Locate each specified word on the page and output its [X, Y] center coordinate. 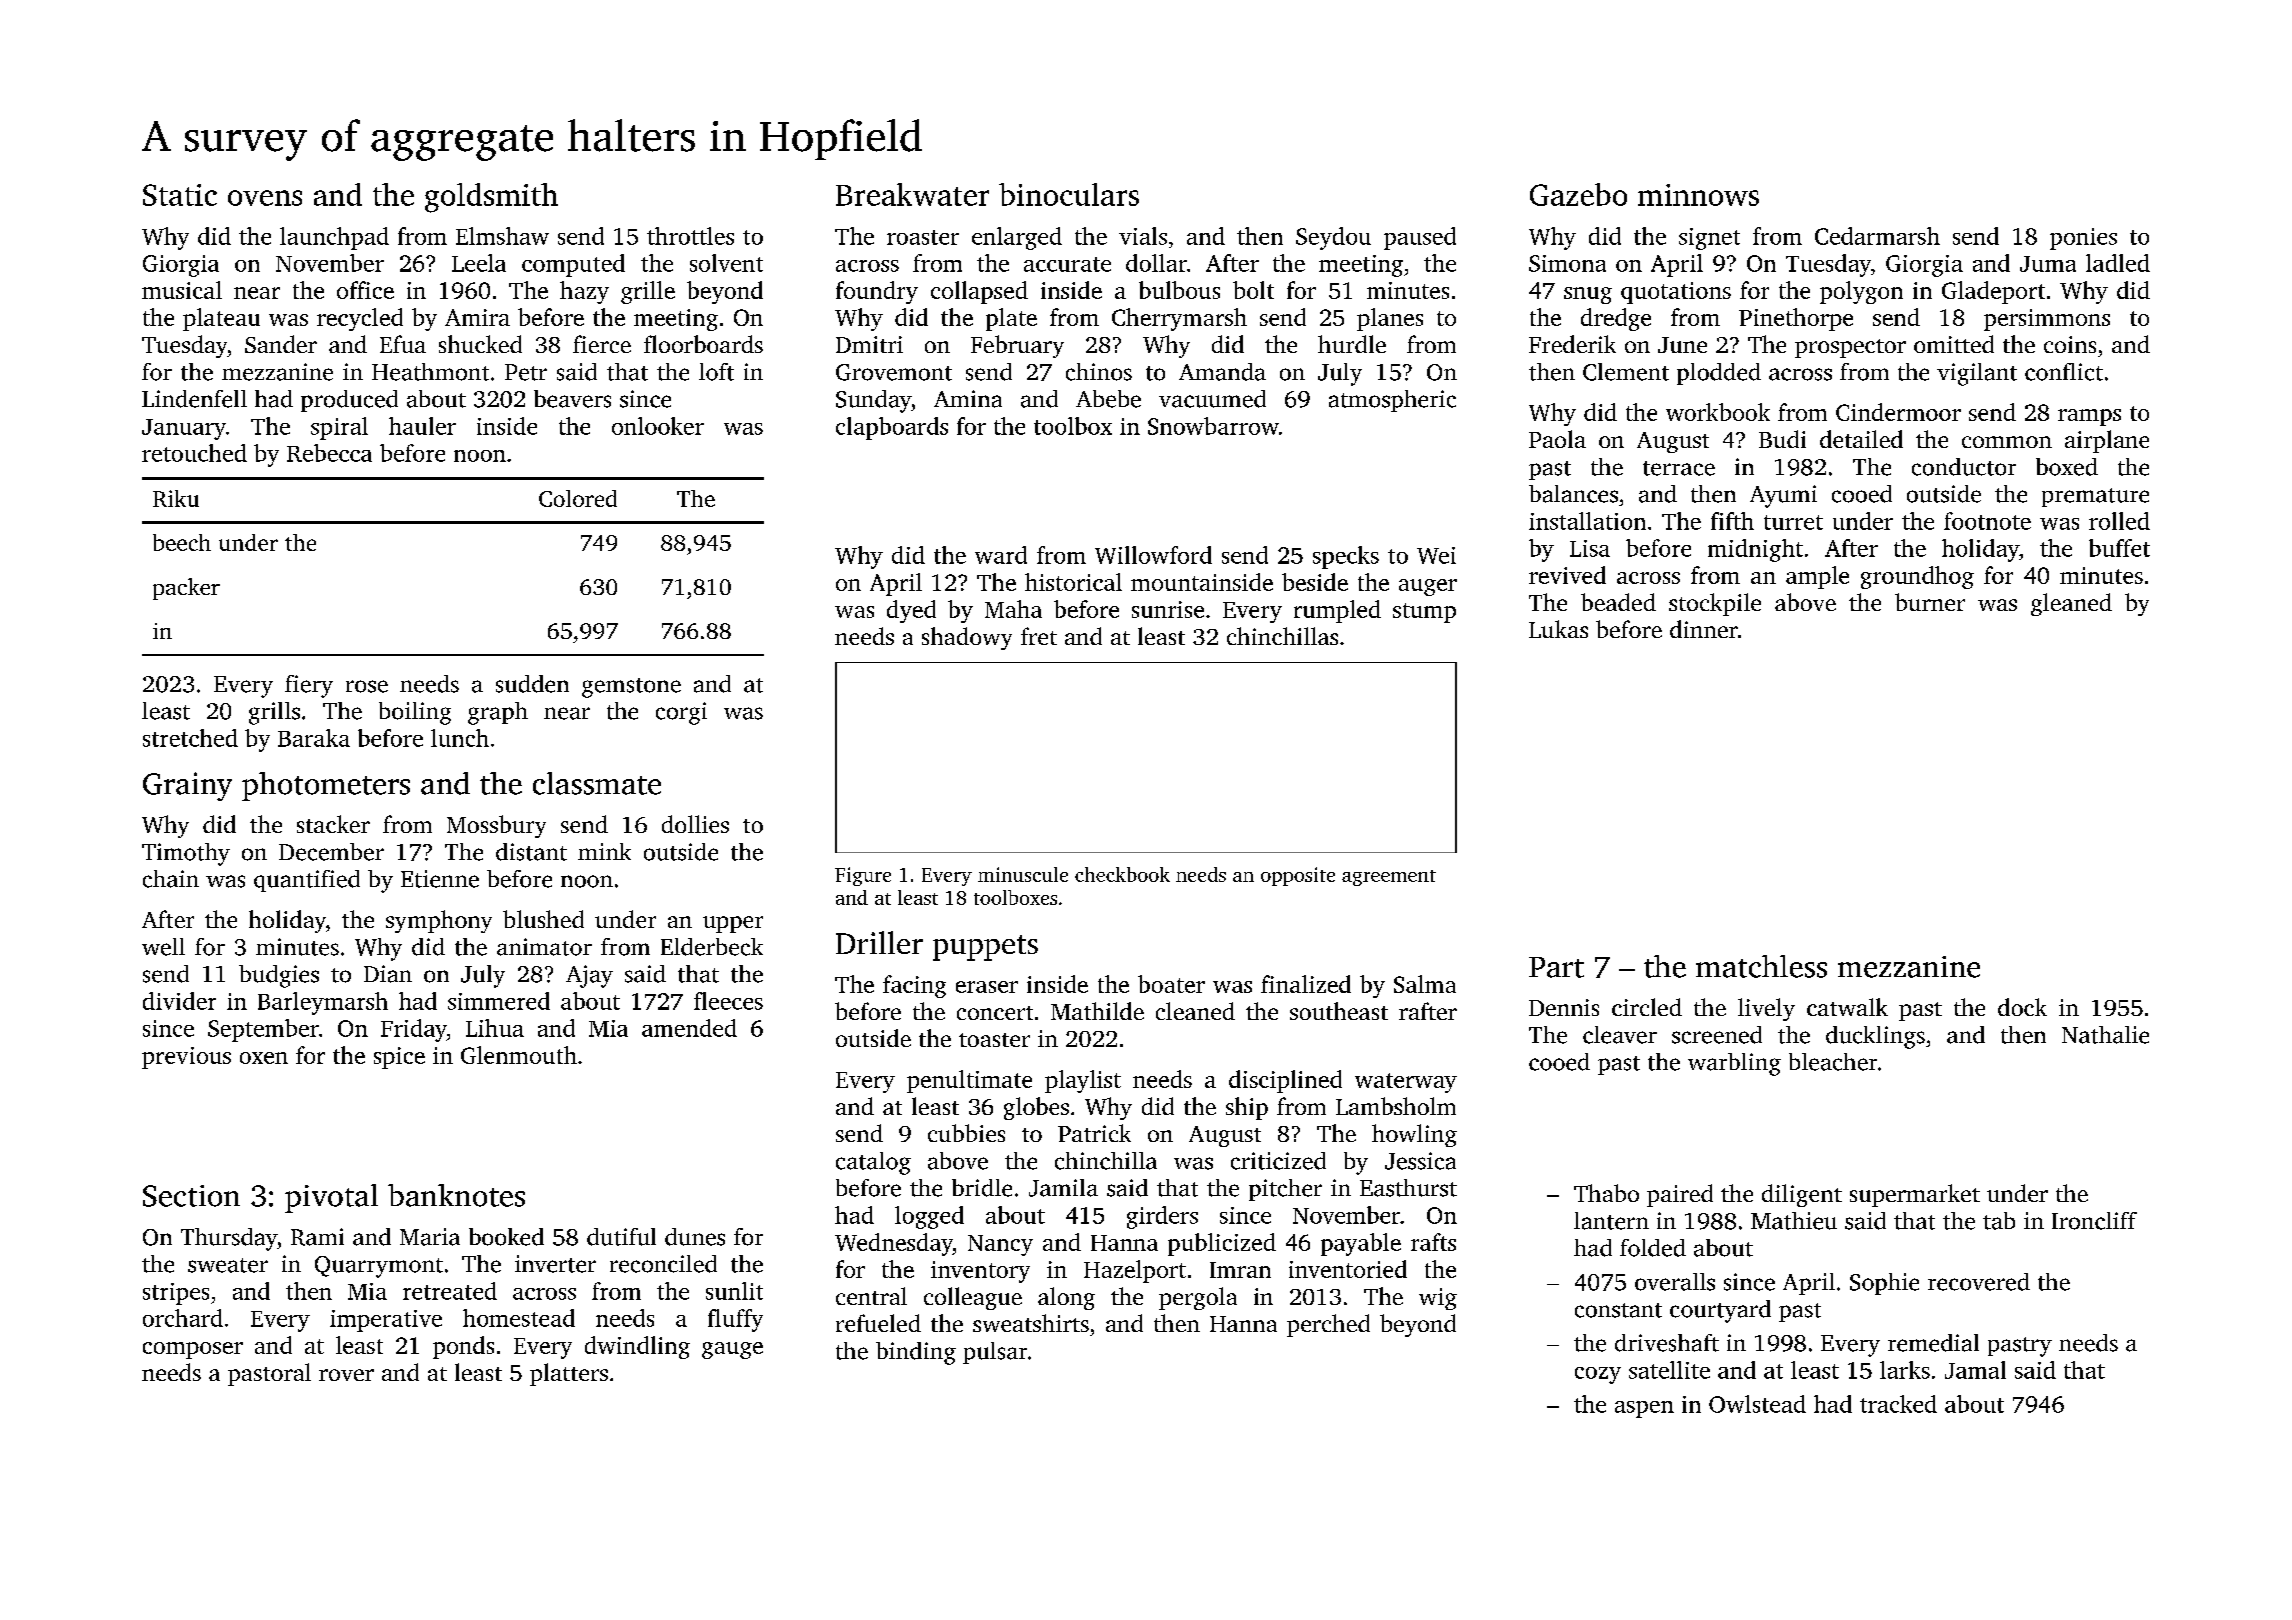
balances [1573, 494]
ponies [2083, 239]
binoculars [1069, 194]
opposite [1298, 876]
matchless [1761, 966]
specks [1346, 557]
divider [179, 1001]
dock [2022, 1007]
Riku [176, 498]
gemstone [631, 688]
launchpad [334, 238]
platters [569, 1374]
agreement [1389, 878]
